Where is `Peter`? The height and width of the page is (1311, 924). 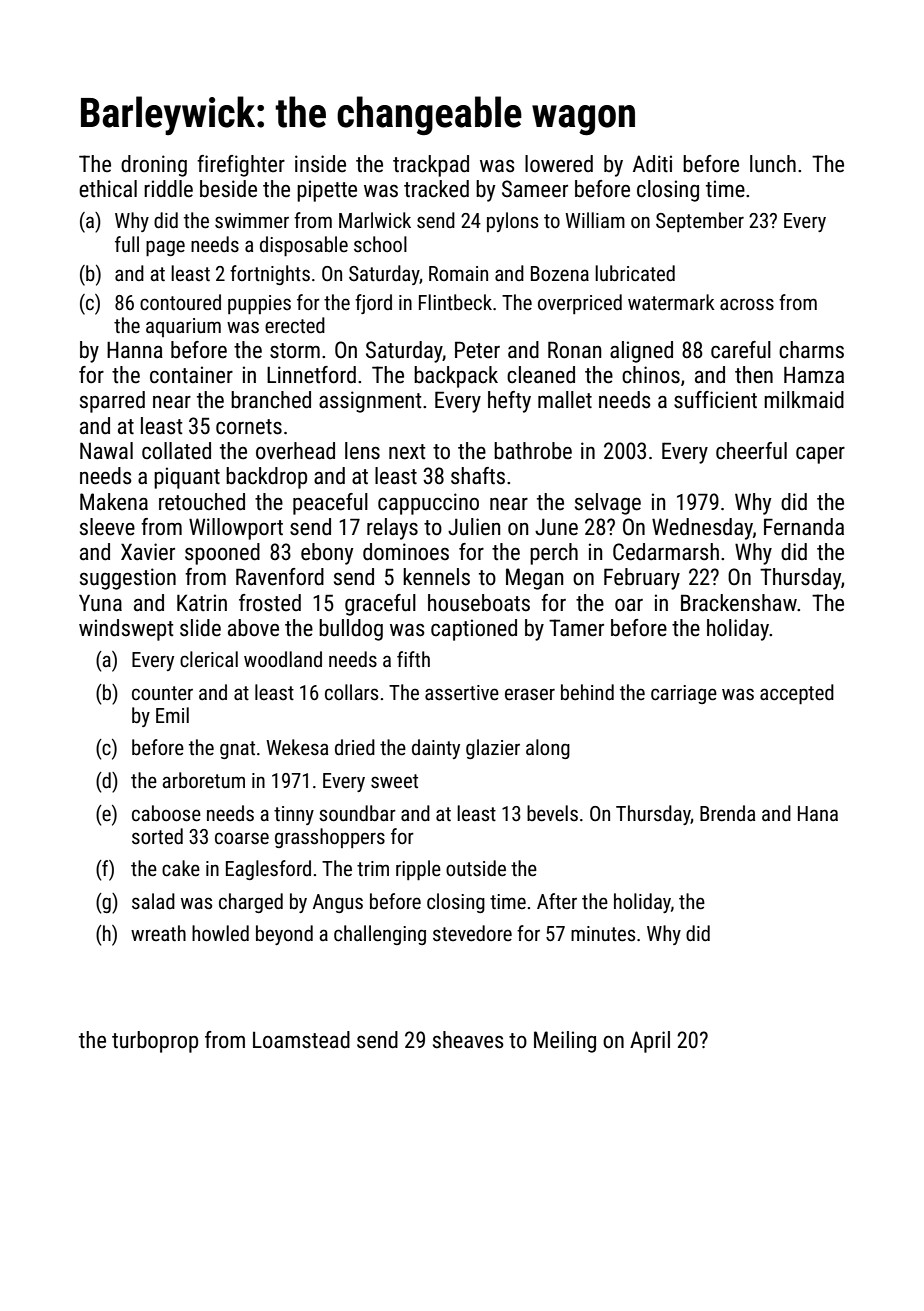 Peter is located at coordinates (477, 350).
